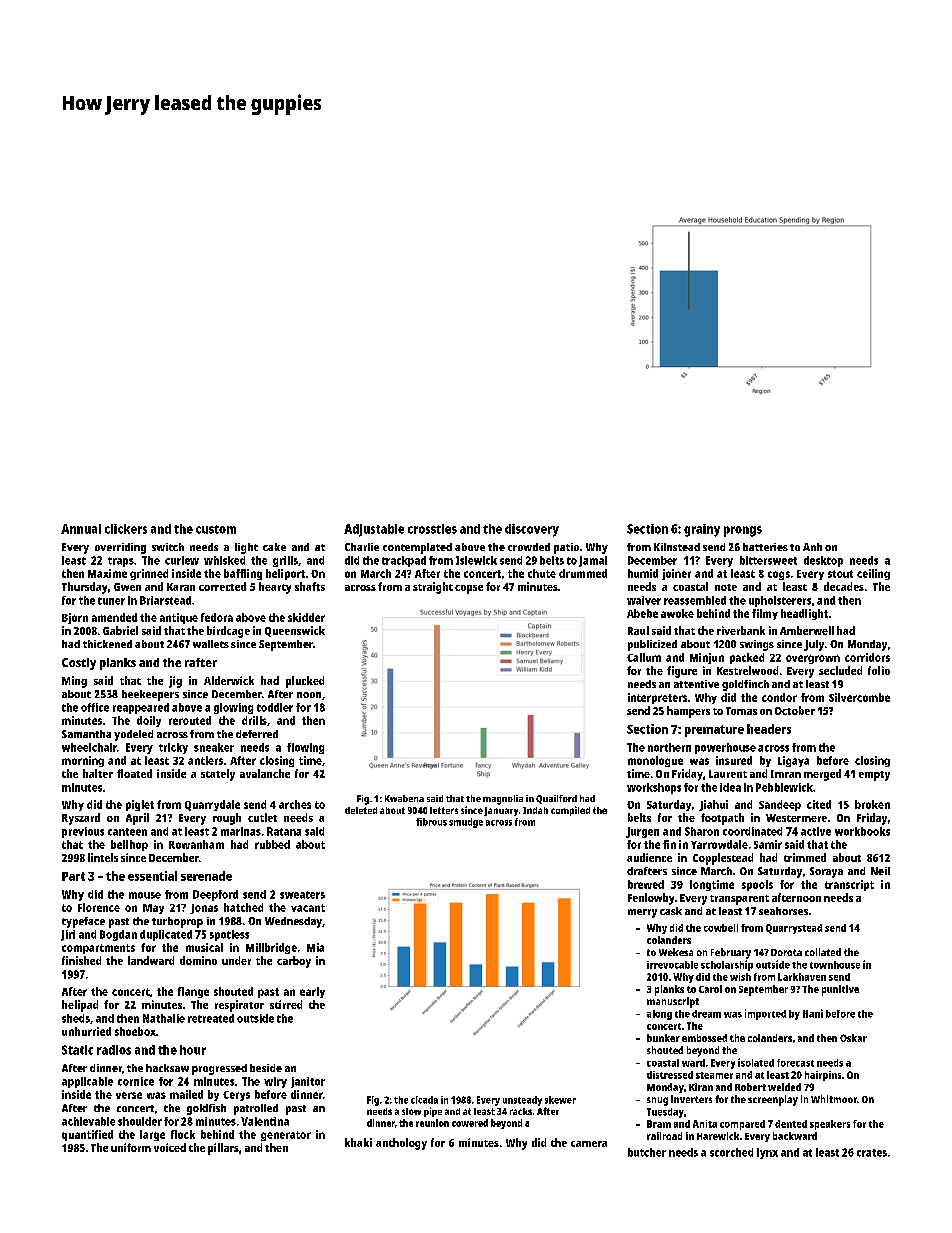 Image resolution: width=952 pixels, height=1233 pixels. Describe the element at coordinates (469, 589) in the screenshot. I see `copse` at that location.
